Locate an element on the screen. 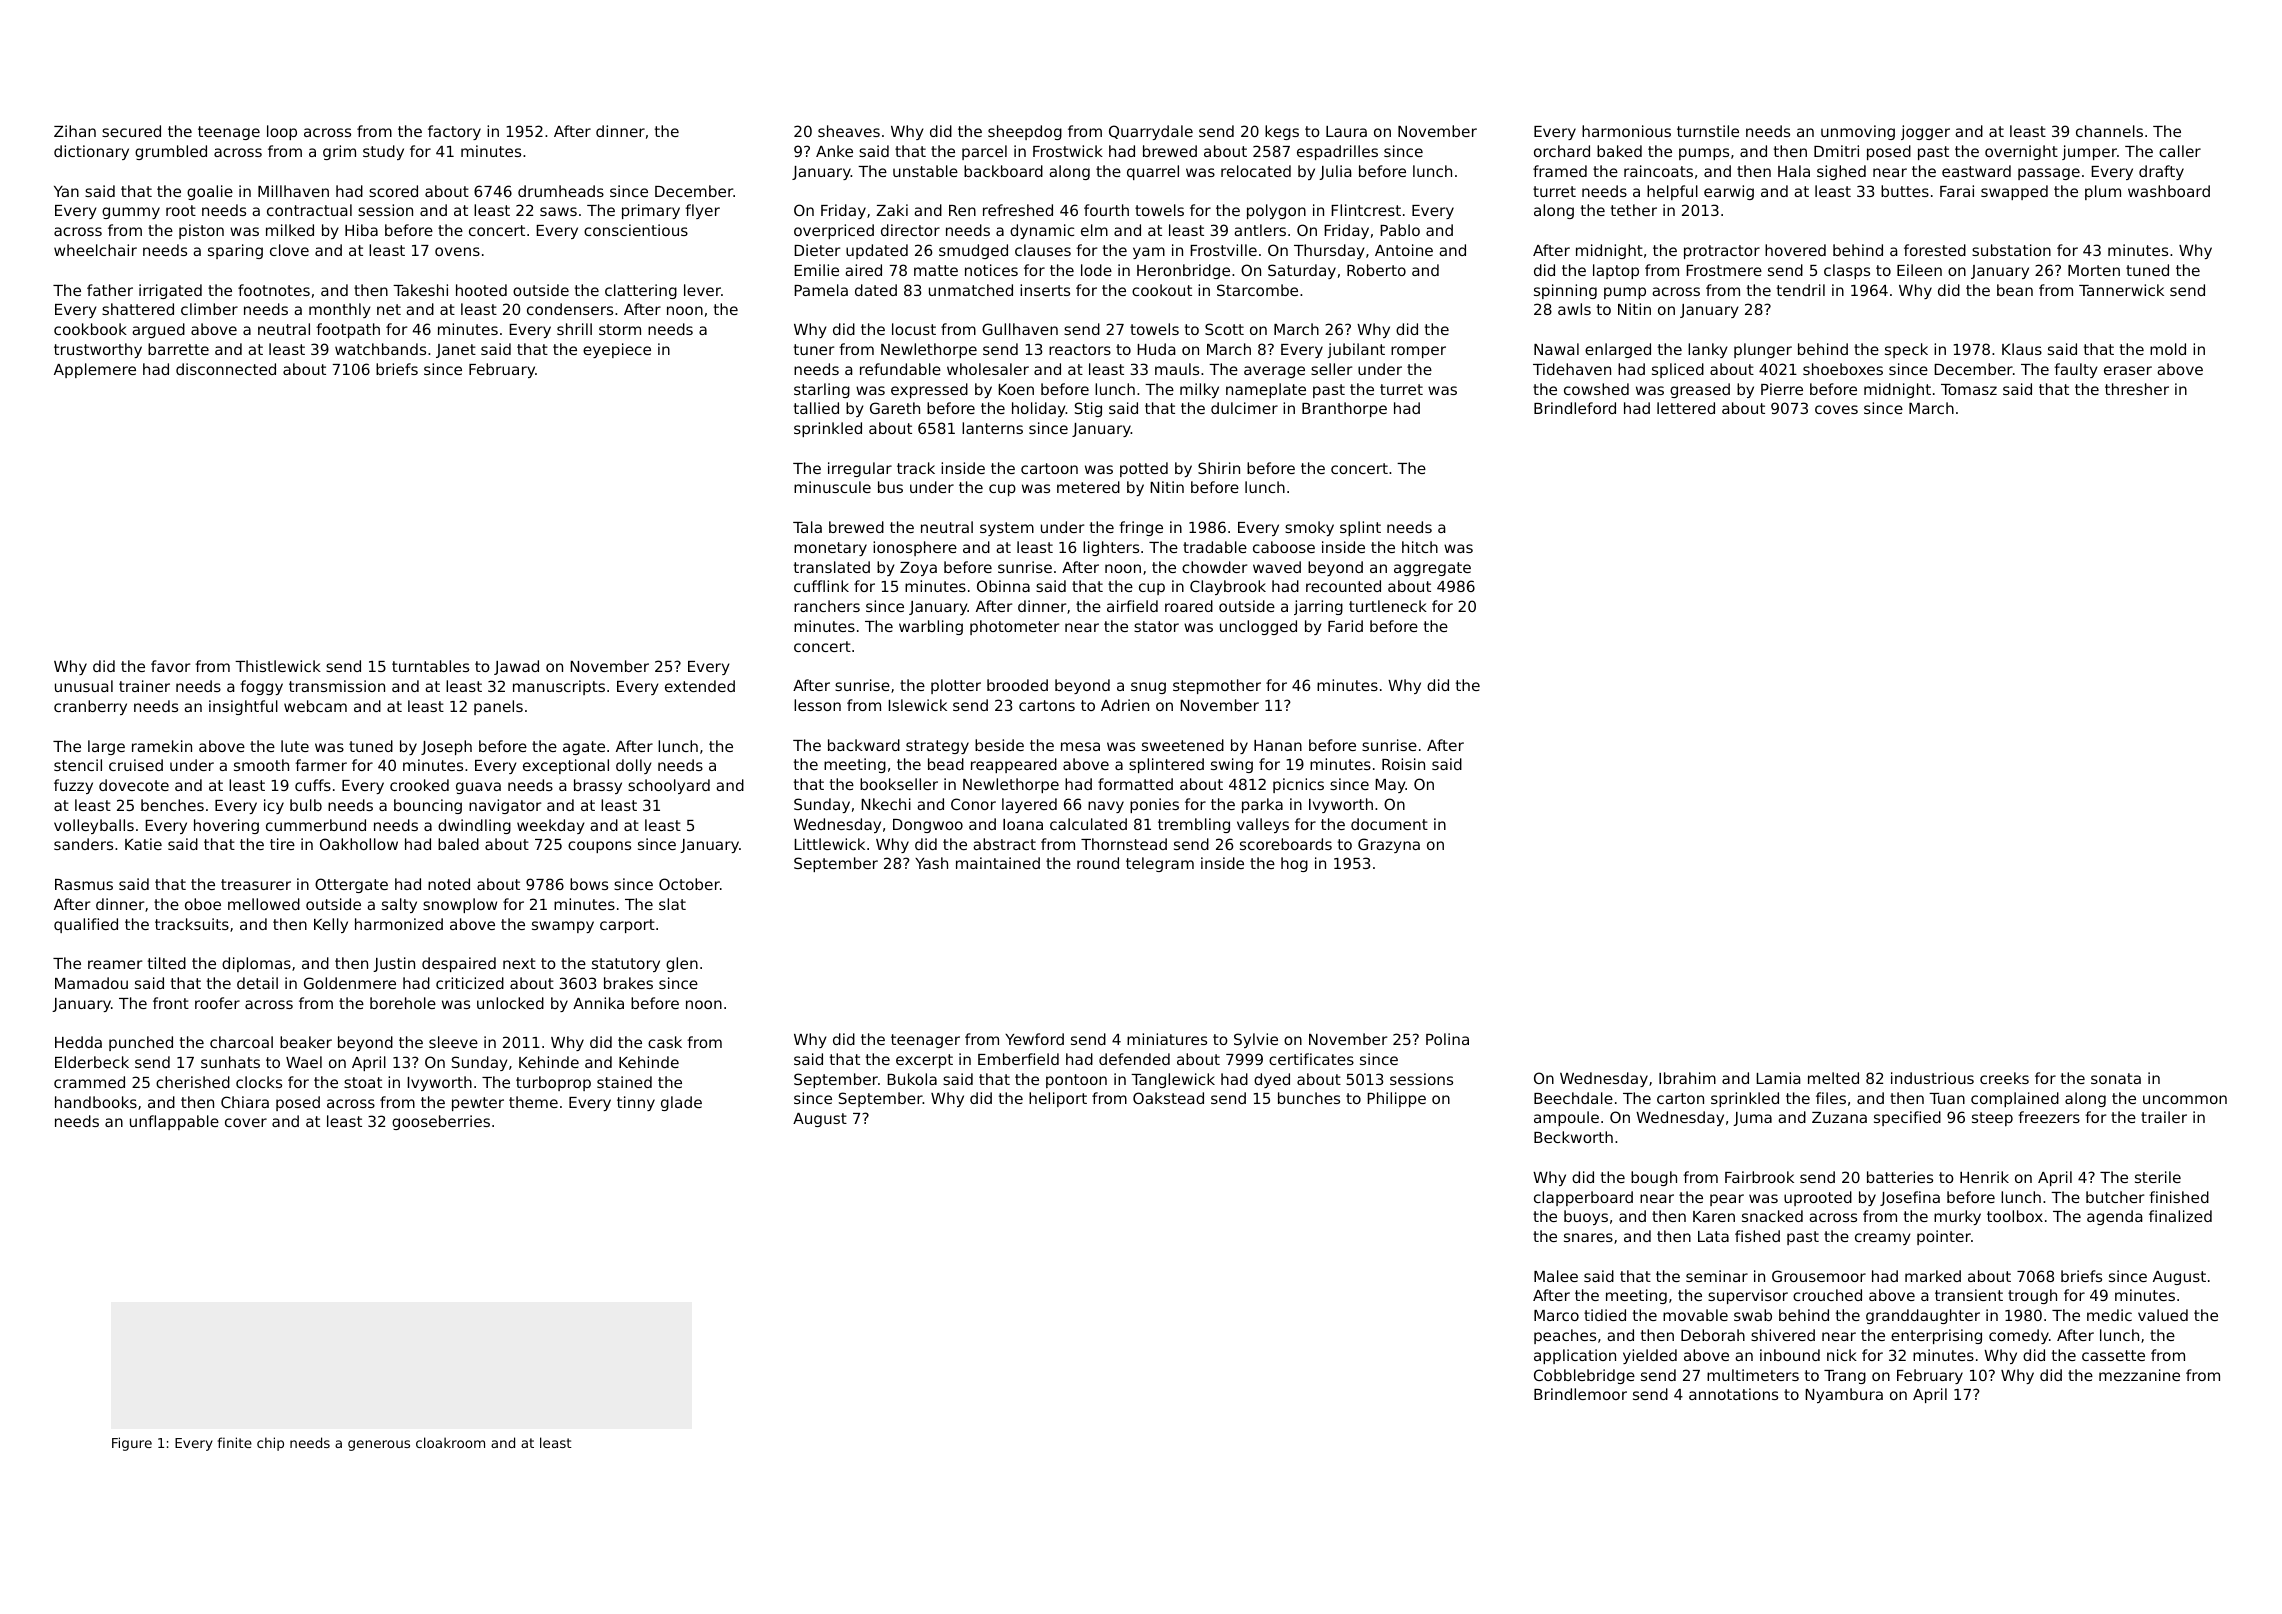 The image size is (2282, 1614). chip is located at coordinates (270, 1444).
